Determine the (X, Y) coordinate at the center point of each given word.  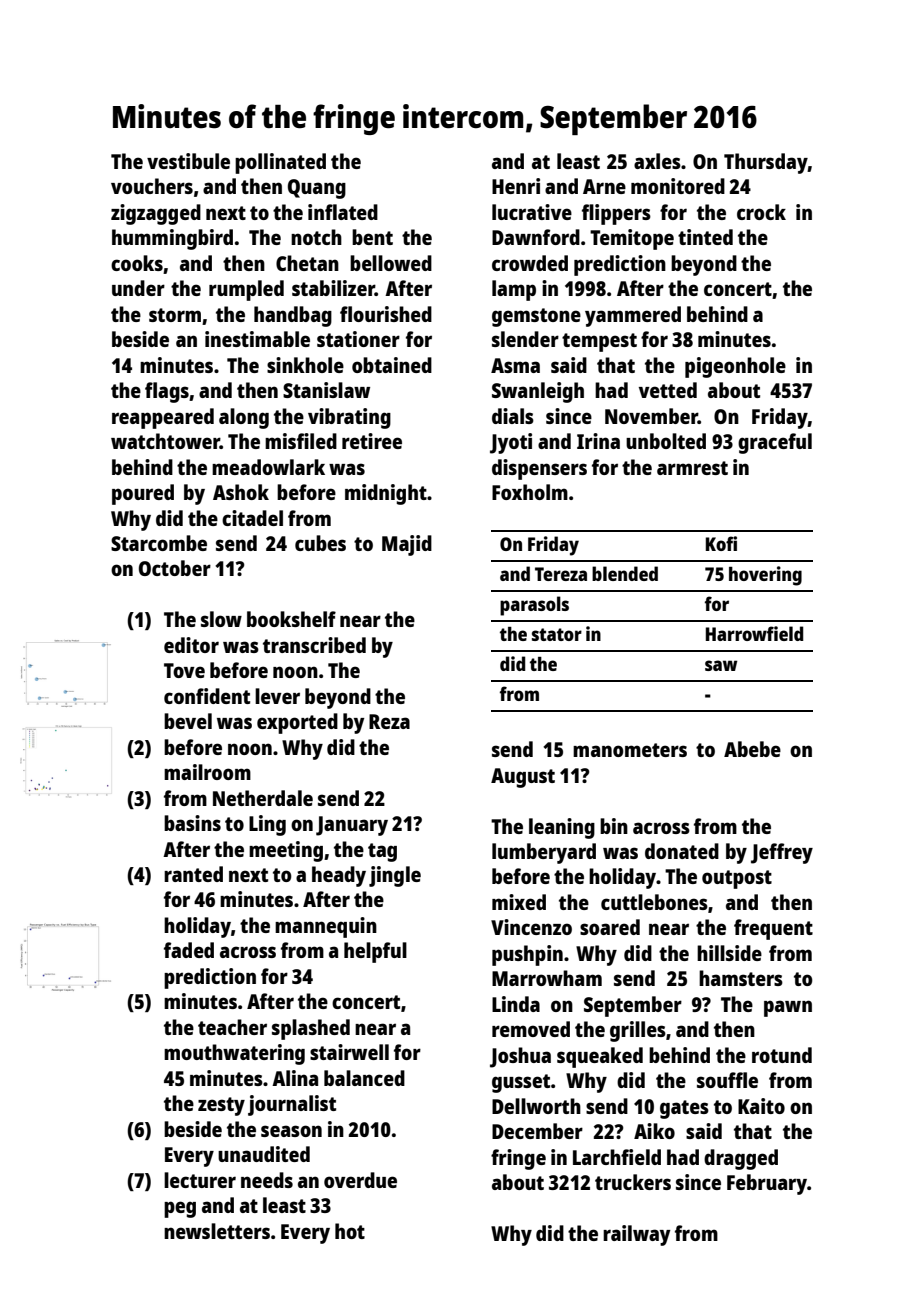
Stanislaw (326, 390)
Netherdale (263, 798)
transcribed (314, 645)
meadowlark (268, 467)
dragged (741, 1159)
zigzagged (156, 214)
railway (637, 1235)
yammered (633, 316)
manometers (630, 750)
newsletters (217, 1231)
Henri (516, 186)
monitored (678, 186)
